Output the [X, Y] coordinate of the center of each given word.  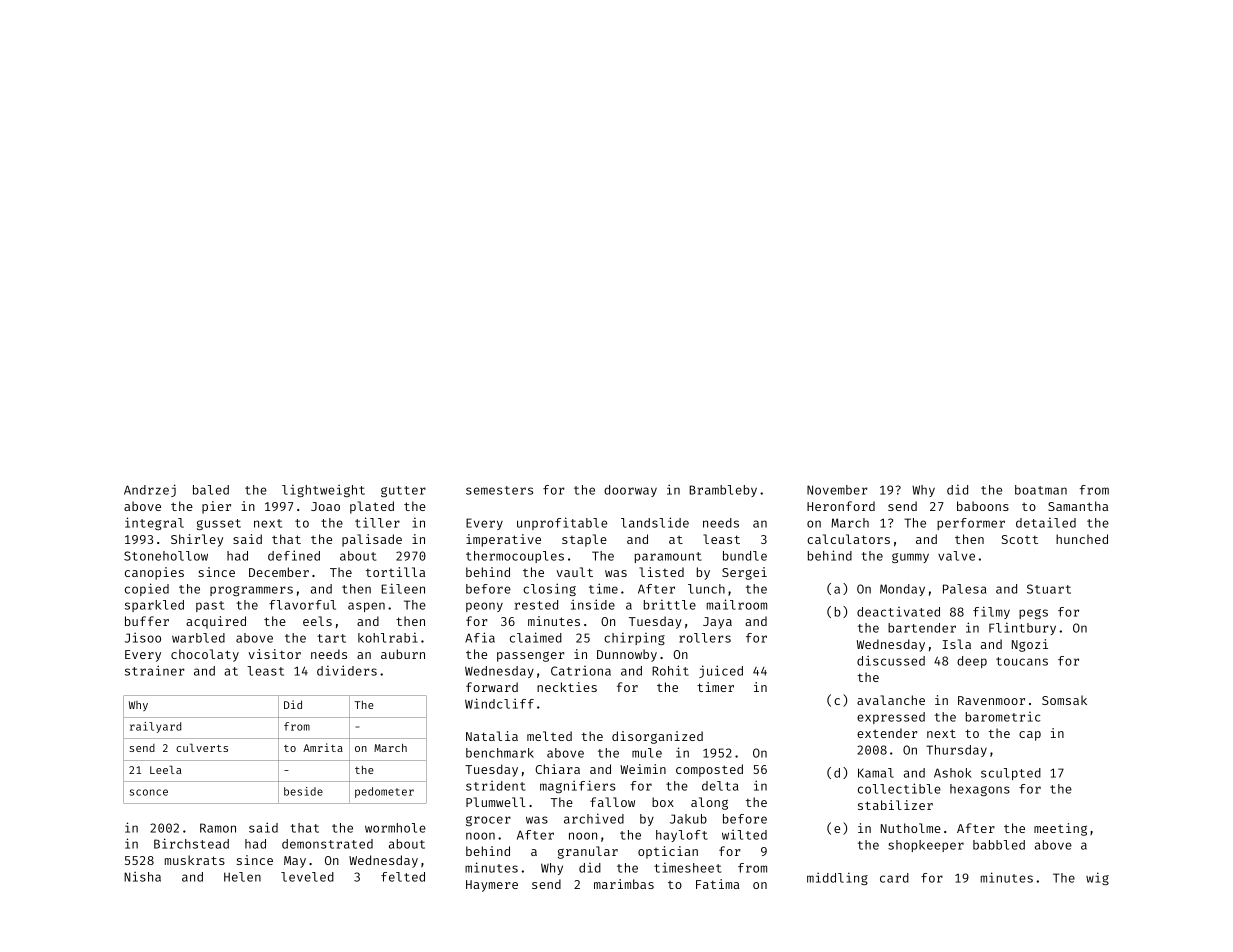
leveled [307, 877]
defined [294, 555]
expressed [891, 718]
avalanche [891, 700]
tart [331, 638]
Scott [1020, 539]
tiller [377, 522]
